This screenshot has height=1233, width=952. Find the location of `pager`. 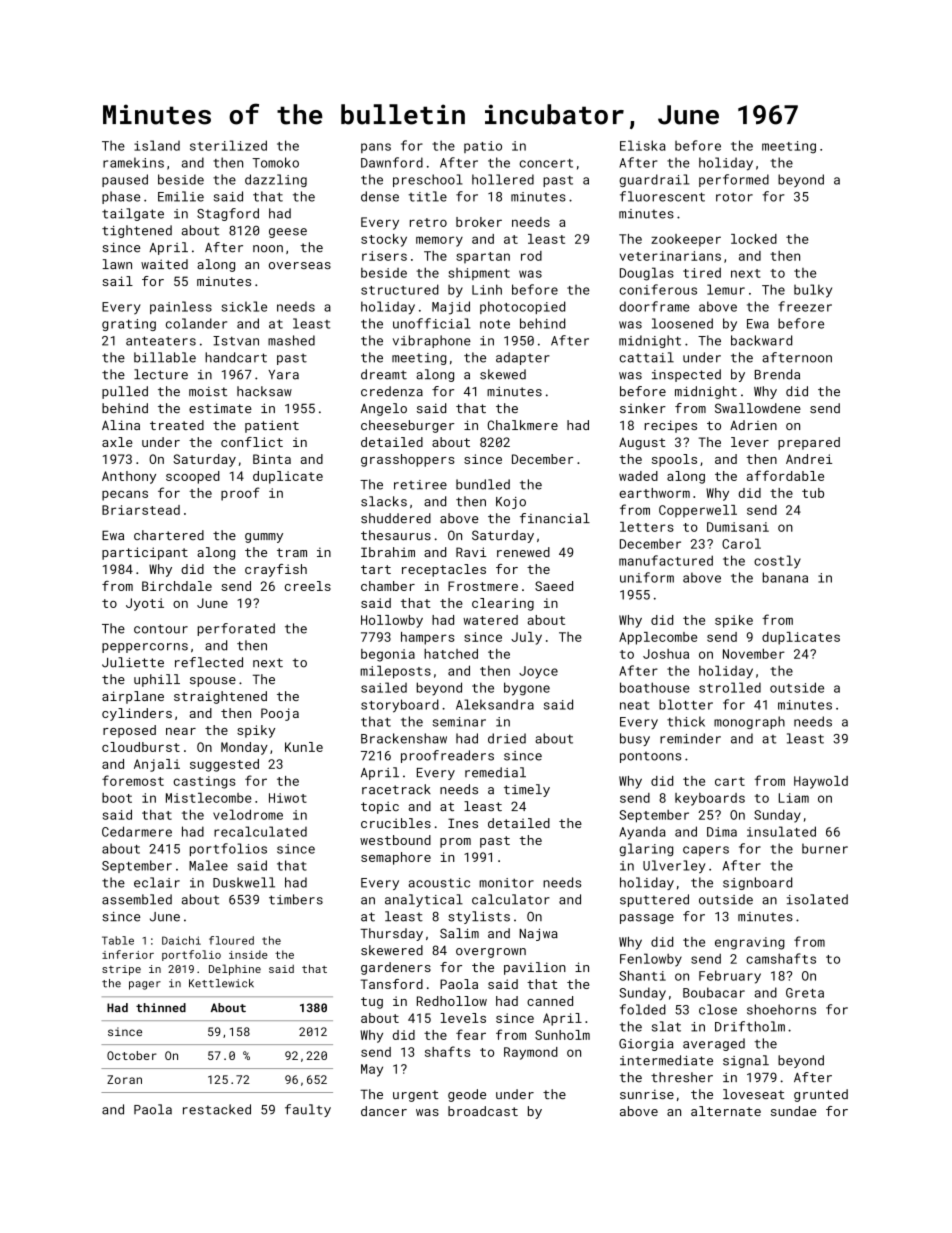

pager is located at coordinates (145, 985).
